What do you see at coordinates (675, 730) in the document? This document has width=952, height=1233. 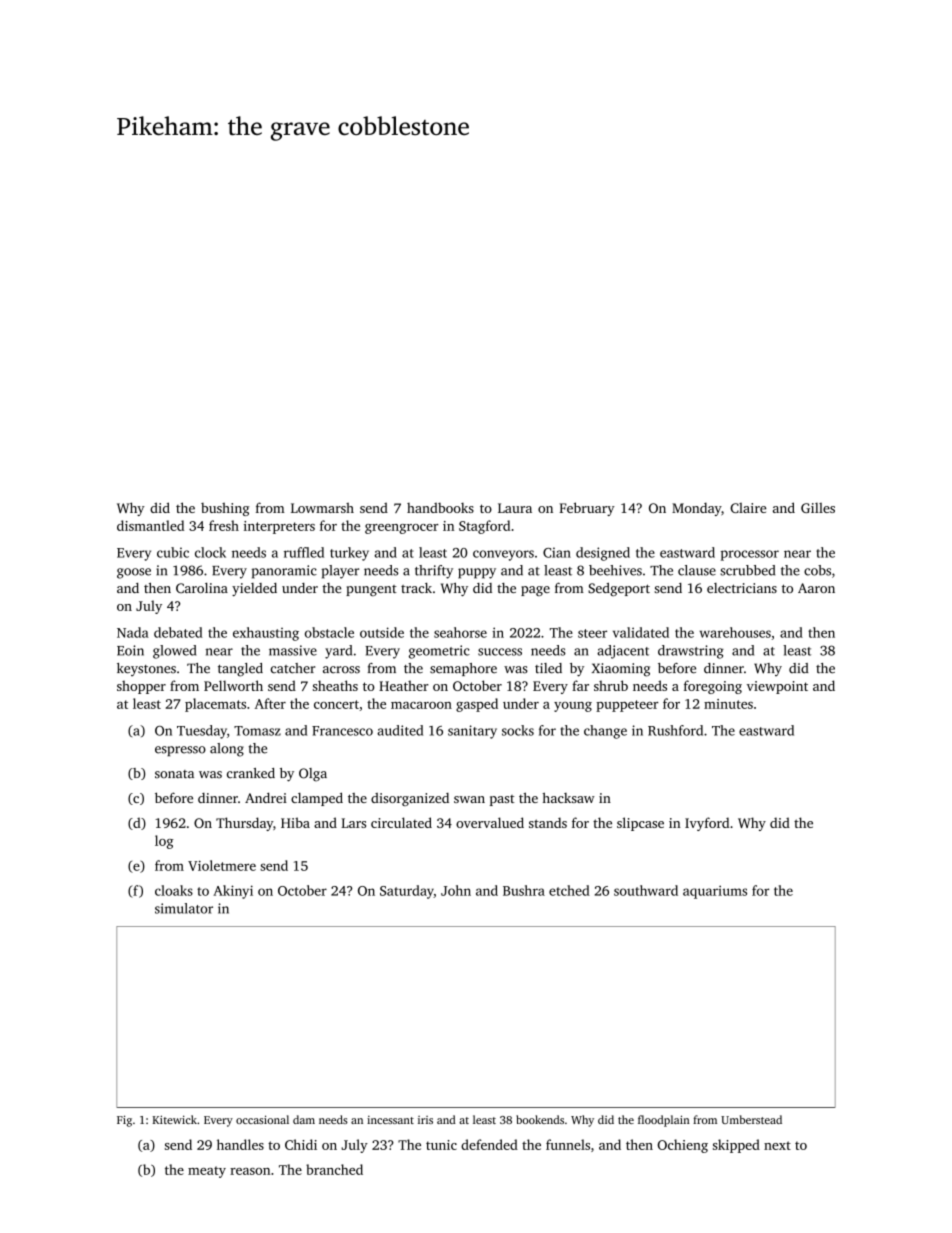 I see `Rushford` at bounding box center [675, 730].
